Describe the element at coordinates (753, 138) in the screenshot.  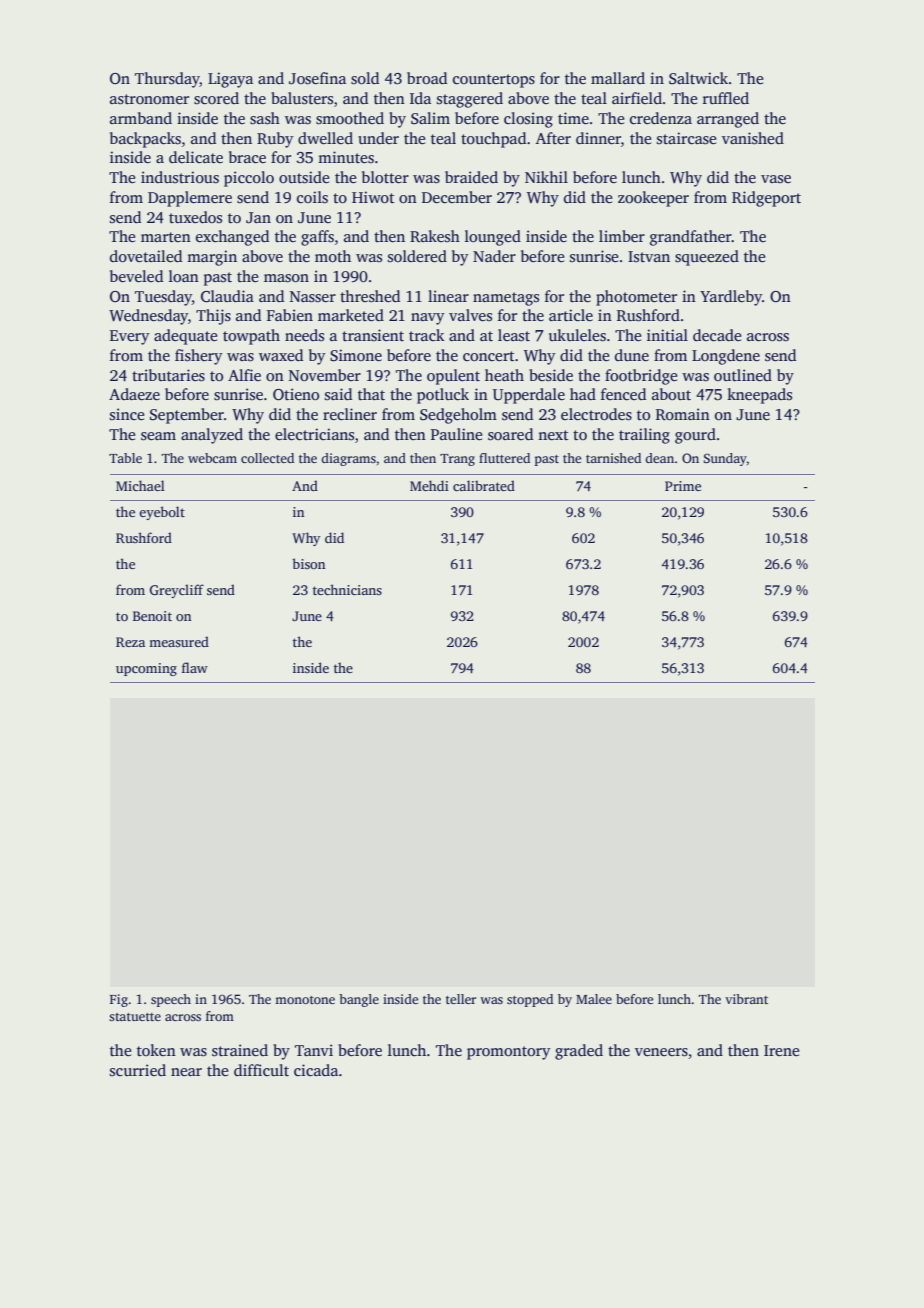
I see `vanished` at that location.
